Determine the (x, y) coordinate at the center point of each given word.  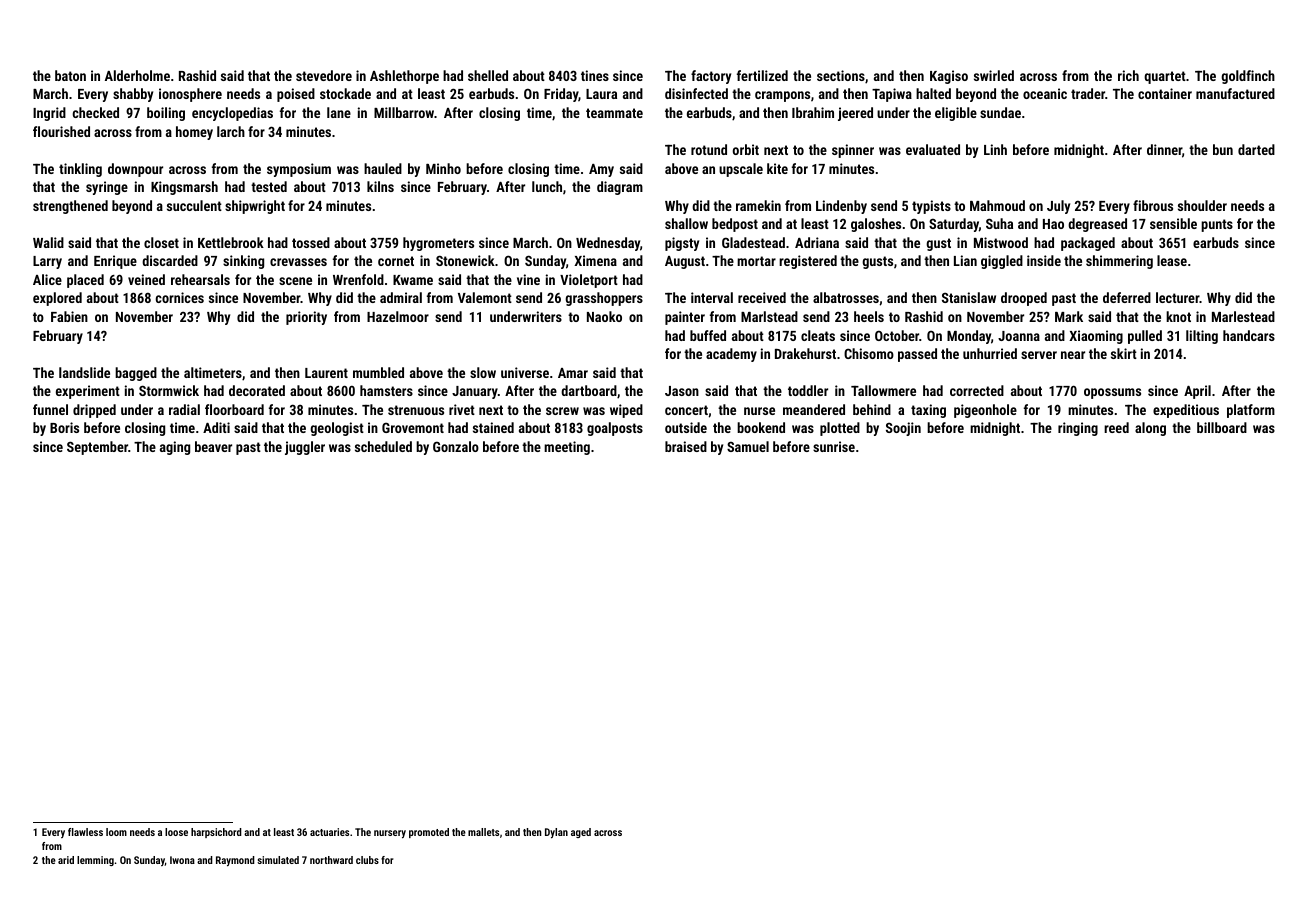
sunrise (834, 446)
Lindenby (841, 207)
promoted (429, 833)
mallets (483, 832)
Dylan (556, 833)
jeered (855, 114)
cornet (396, 261)
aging (175, 448)
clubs (367, 860)
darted (1256, 149)
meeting (567, 448)
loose (176, 832)
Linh (995, 149)
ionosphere (190, 95)
